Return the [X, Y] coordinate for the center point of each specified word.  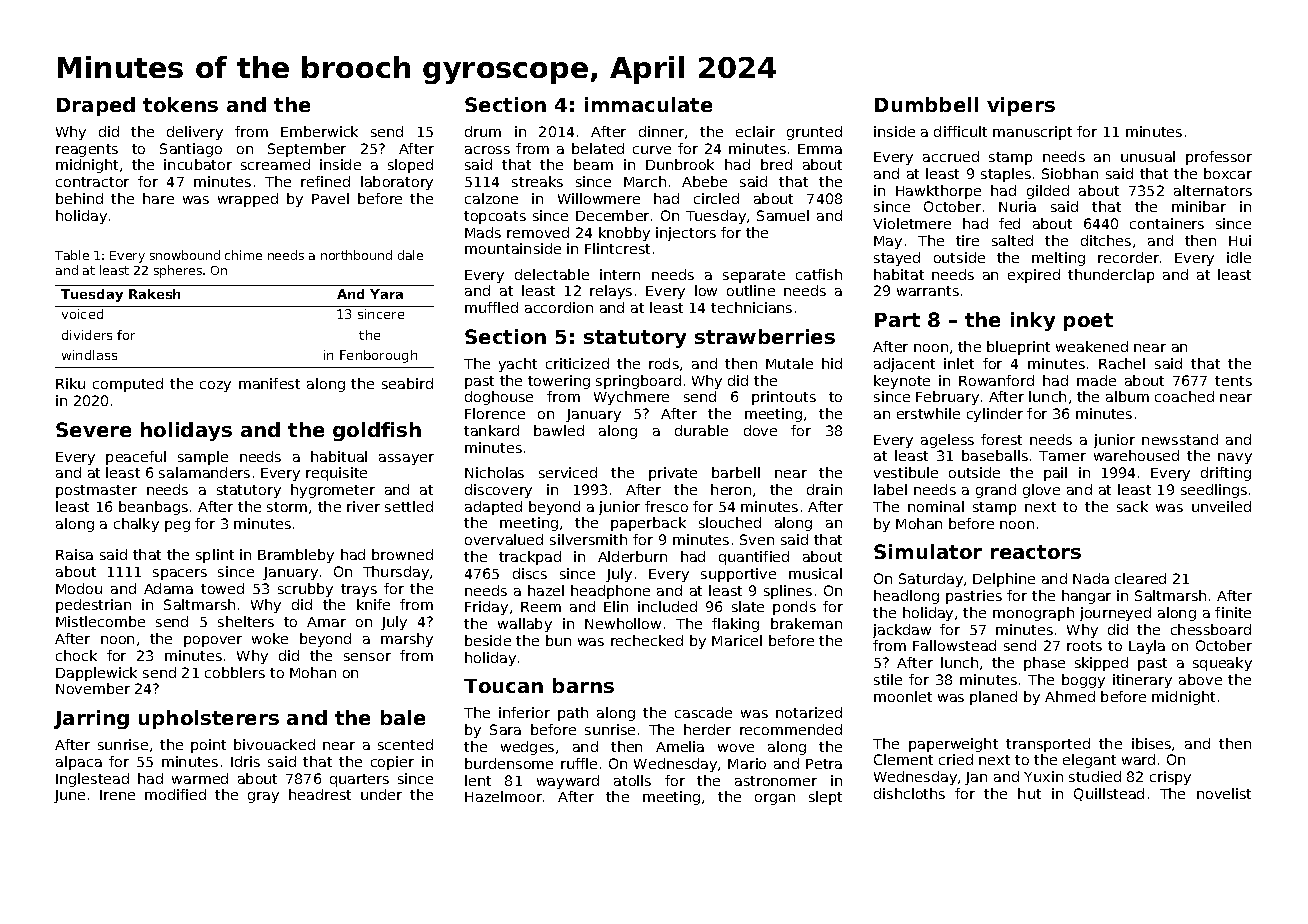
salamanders [204, 472]
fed [1009, 223]
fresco [666, 506]
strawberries [765, 336]
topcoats [495, 217]
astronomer [776, 781]
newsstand [1180, 439]
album [1127, 396]
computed [128, 385]
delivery [195, 133]
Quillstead [1109, 794]
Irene [117, 795]
